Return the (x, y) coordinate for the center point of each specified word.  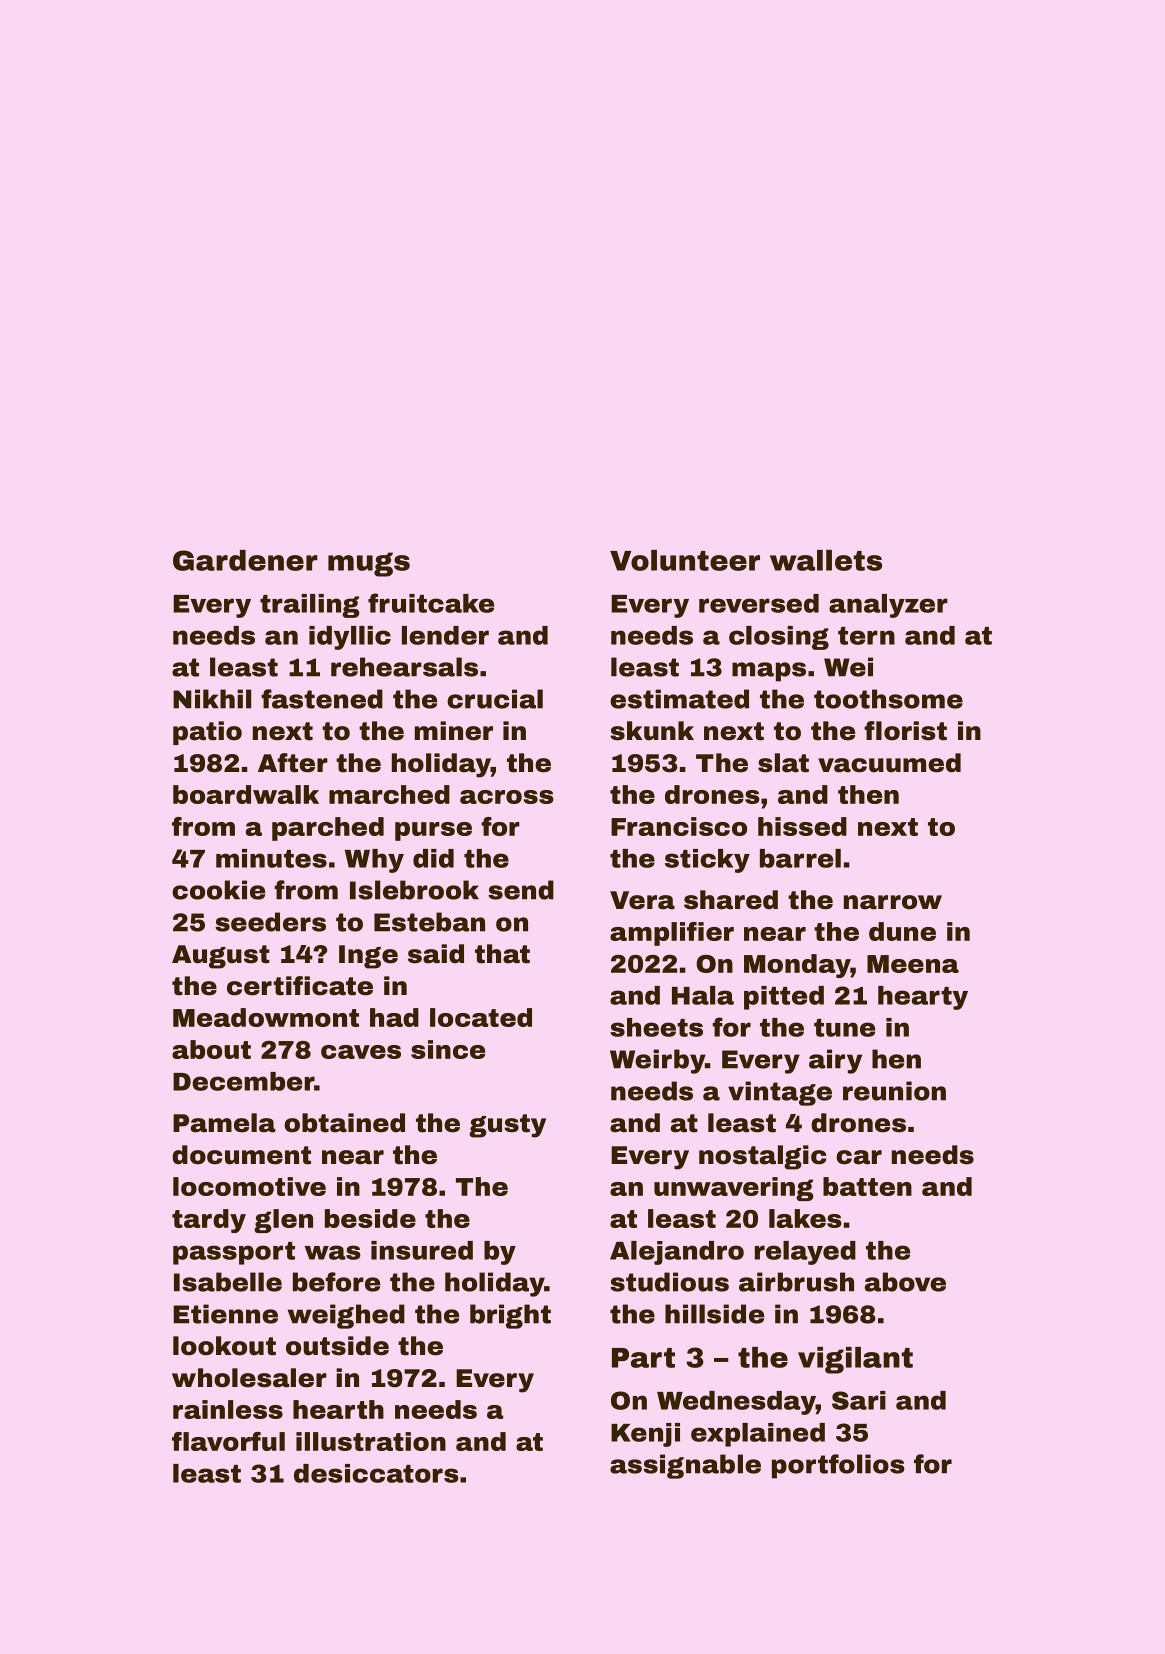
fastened (322, 699)
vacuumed (889, 763)
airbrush (796, 1282)
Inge (368, 957)
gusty (507, 1126)
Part (643, 1358)
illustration (371, 1441)
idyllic (350, 638)
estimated (679, 699)
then (868, 794)
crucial (495, 699)
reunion (894, 1091)
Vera (642, 900)
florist (905, 731)
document (241, 1155)
